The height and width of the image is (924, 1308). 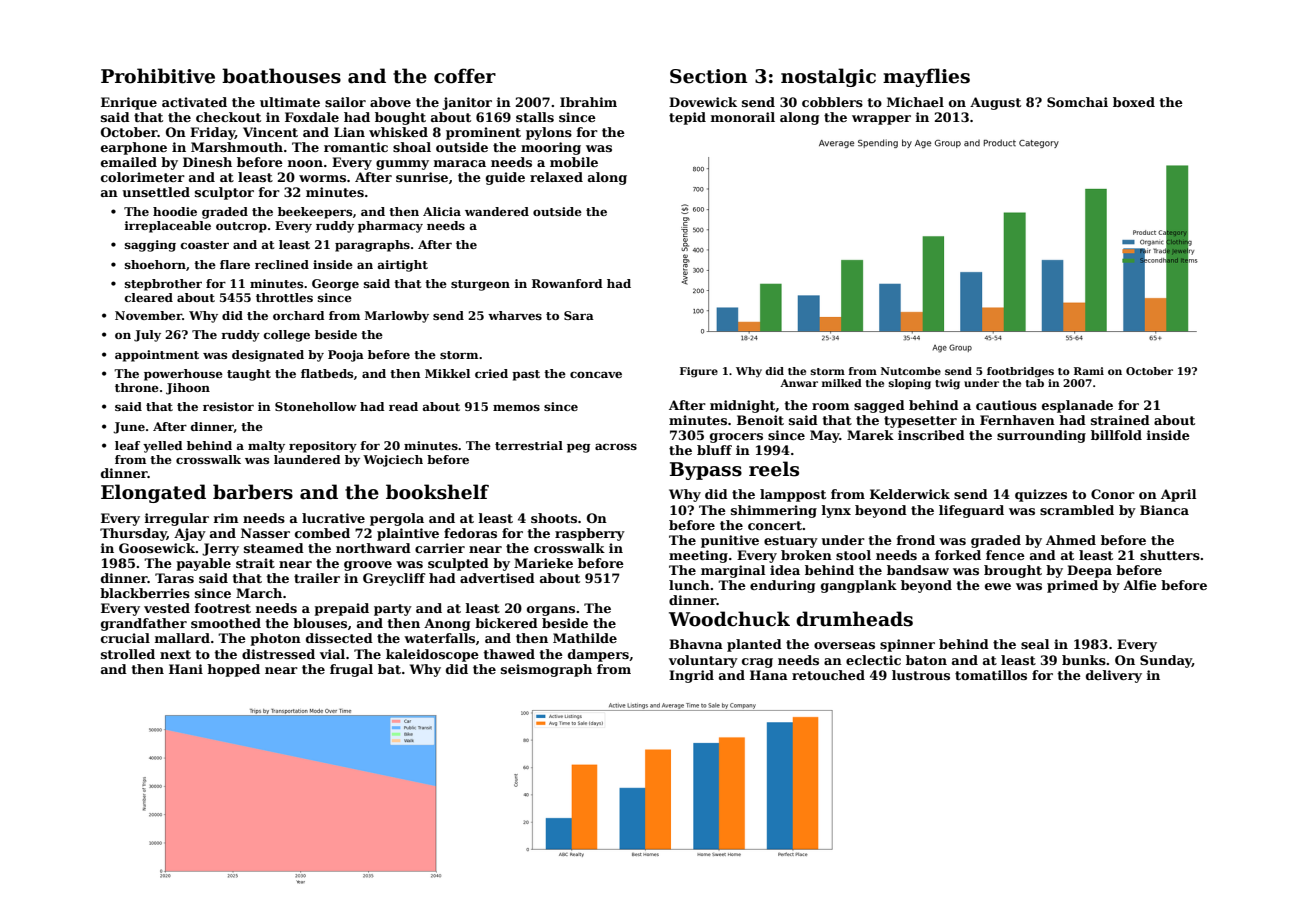 I want to click on flatbeds, so click(x=327, y=373).
